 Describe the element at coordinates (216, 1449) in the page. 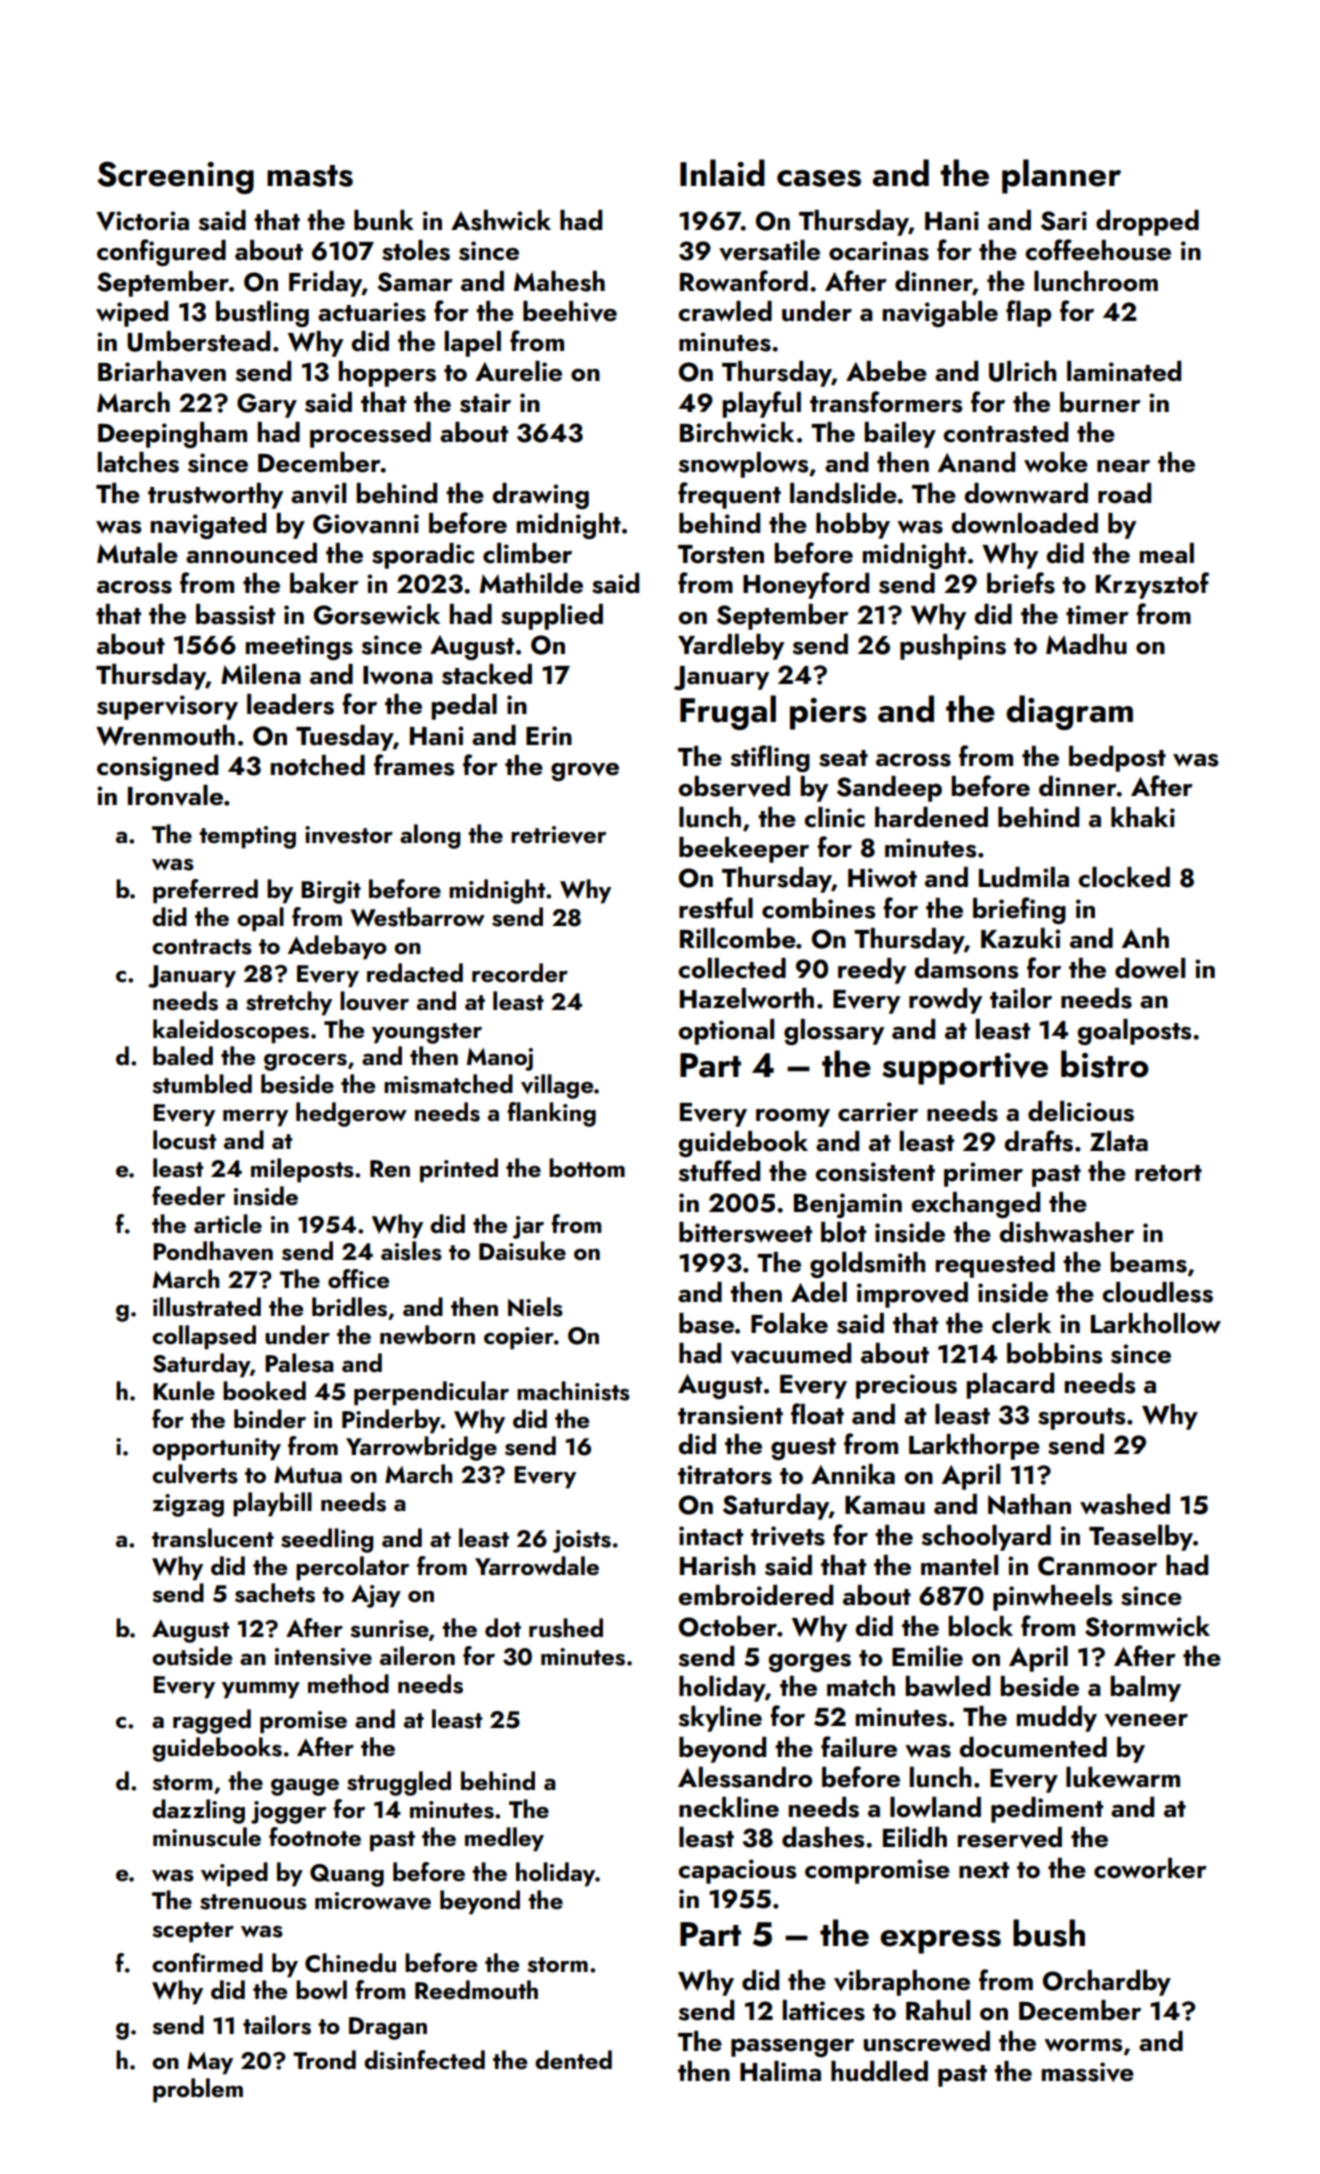

I see `opportunity` at that location.
